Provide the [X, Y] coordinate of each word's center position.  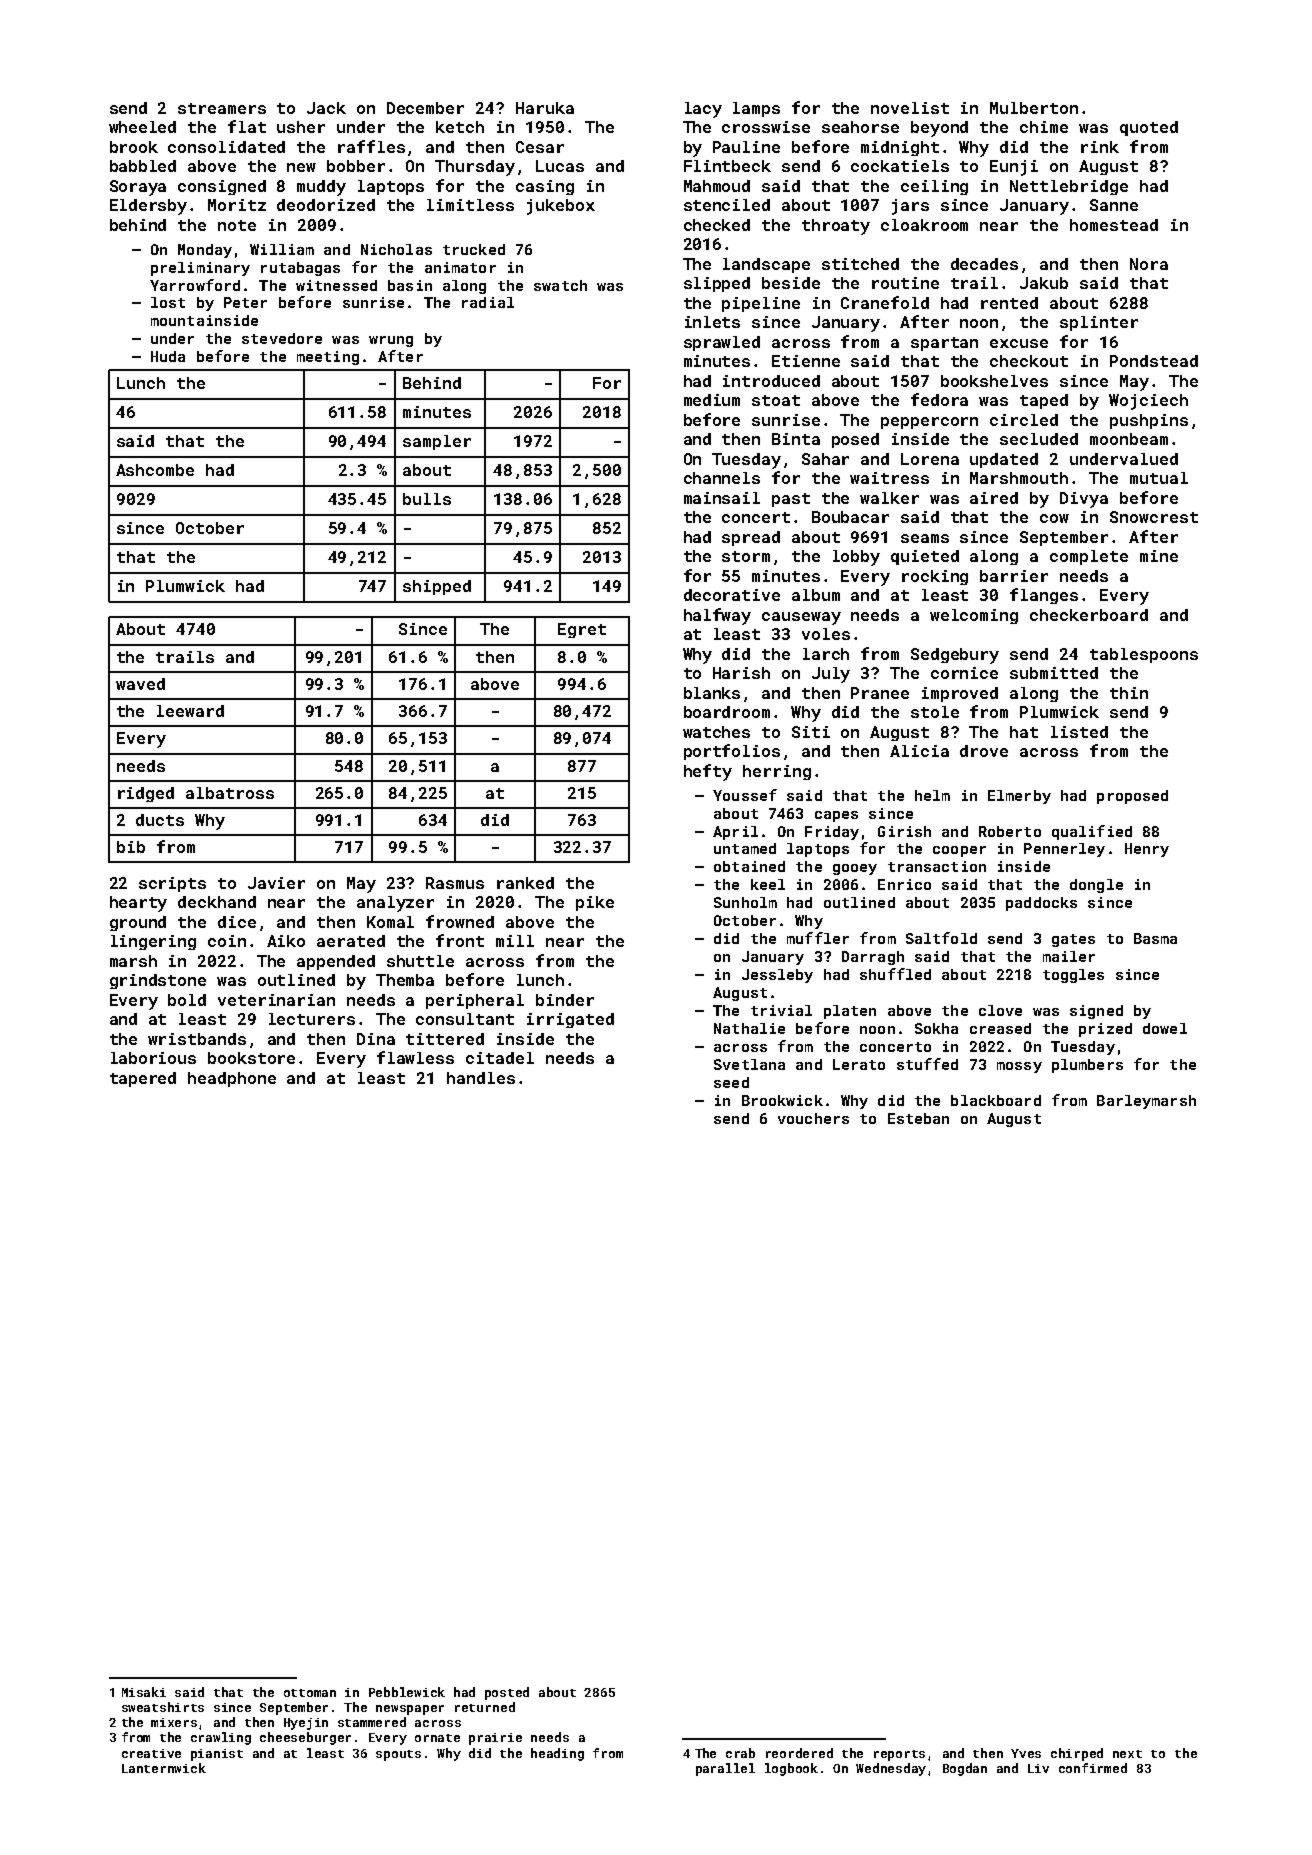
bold [187, 1000]
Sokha [936, 1028]
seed [731, 1082]
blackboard [996, 1100]
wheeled [142, 127]
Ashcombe [155, 470]
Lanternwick [164, 1768]
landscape [766, 265]
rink [1100, 147]
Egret [582, 630]
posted [507, 1693]
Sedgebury [955, 656]
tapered [143, 1079]
